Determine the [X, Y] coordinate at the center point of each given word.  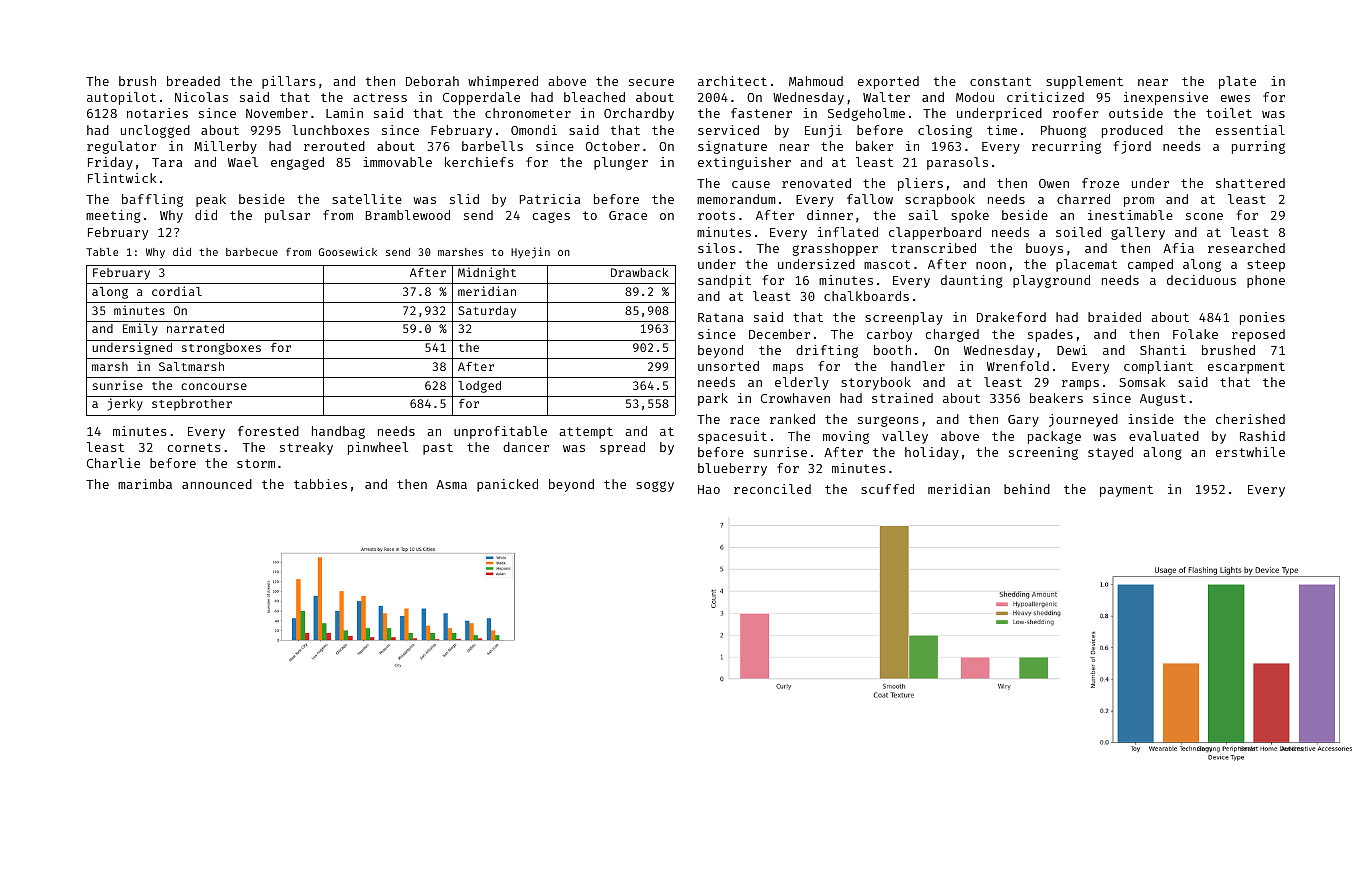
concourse [214, 386]
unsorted [728, 366]
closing [945, 131]
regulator [121, 147]
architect [732, 81]
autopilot [121, 98]
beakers [1056, 398]
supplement [1084, 82]
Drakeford [1011, 317]
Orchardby [639, 114]
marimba [145, 484]
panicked [507, 485]
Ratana [720, 317]
